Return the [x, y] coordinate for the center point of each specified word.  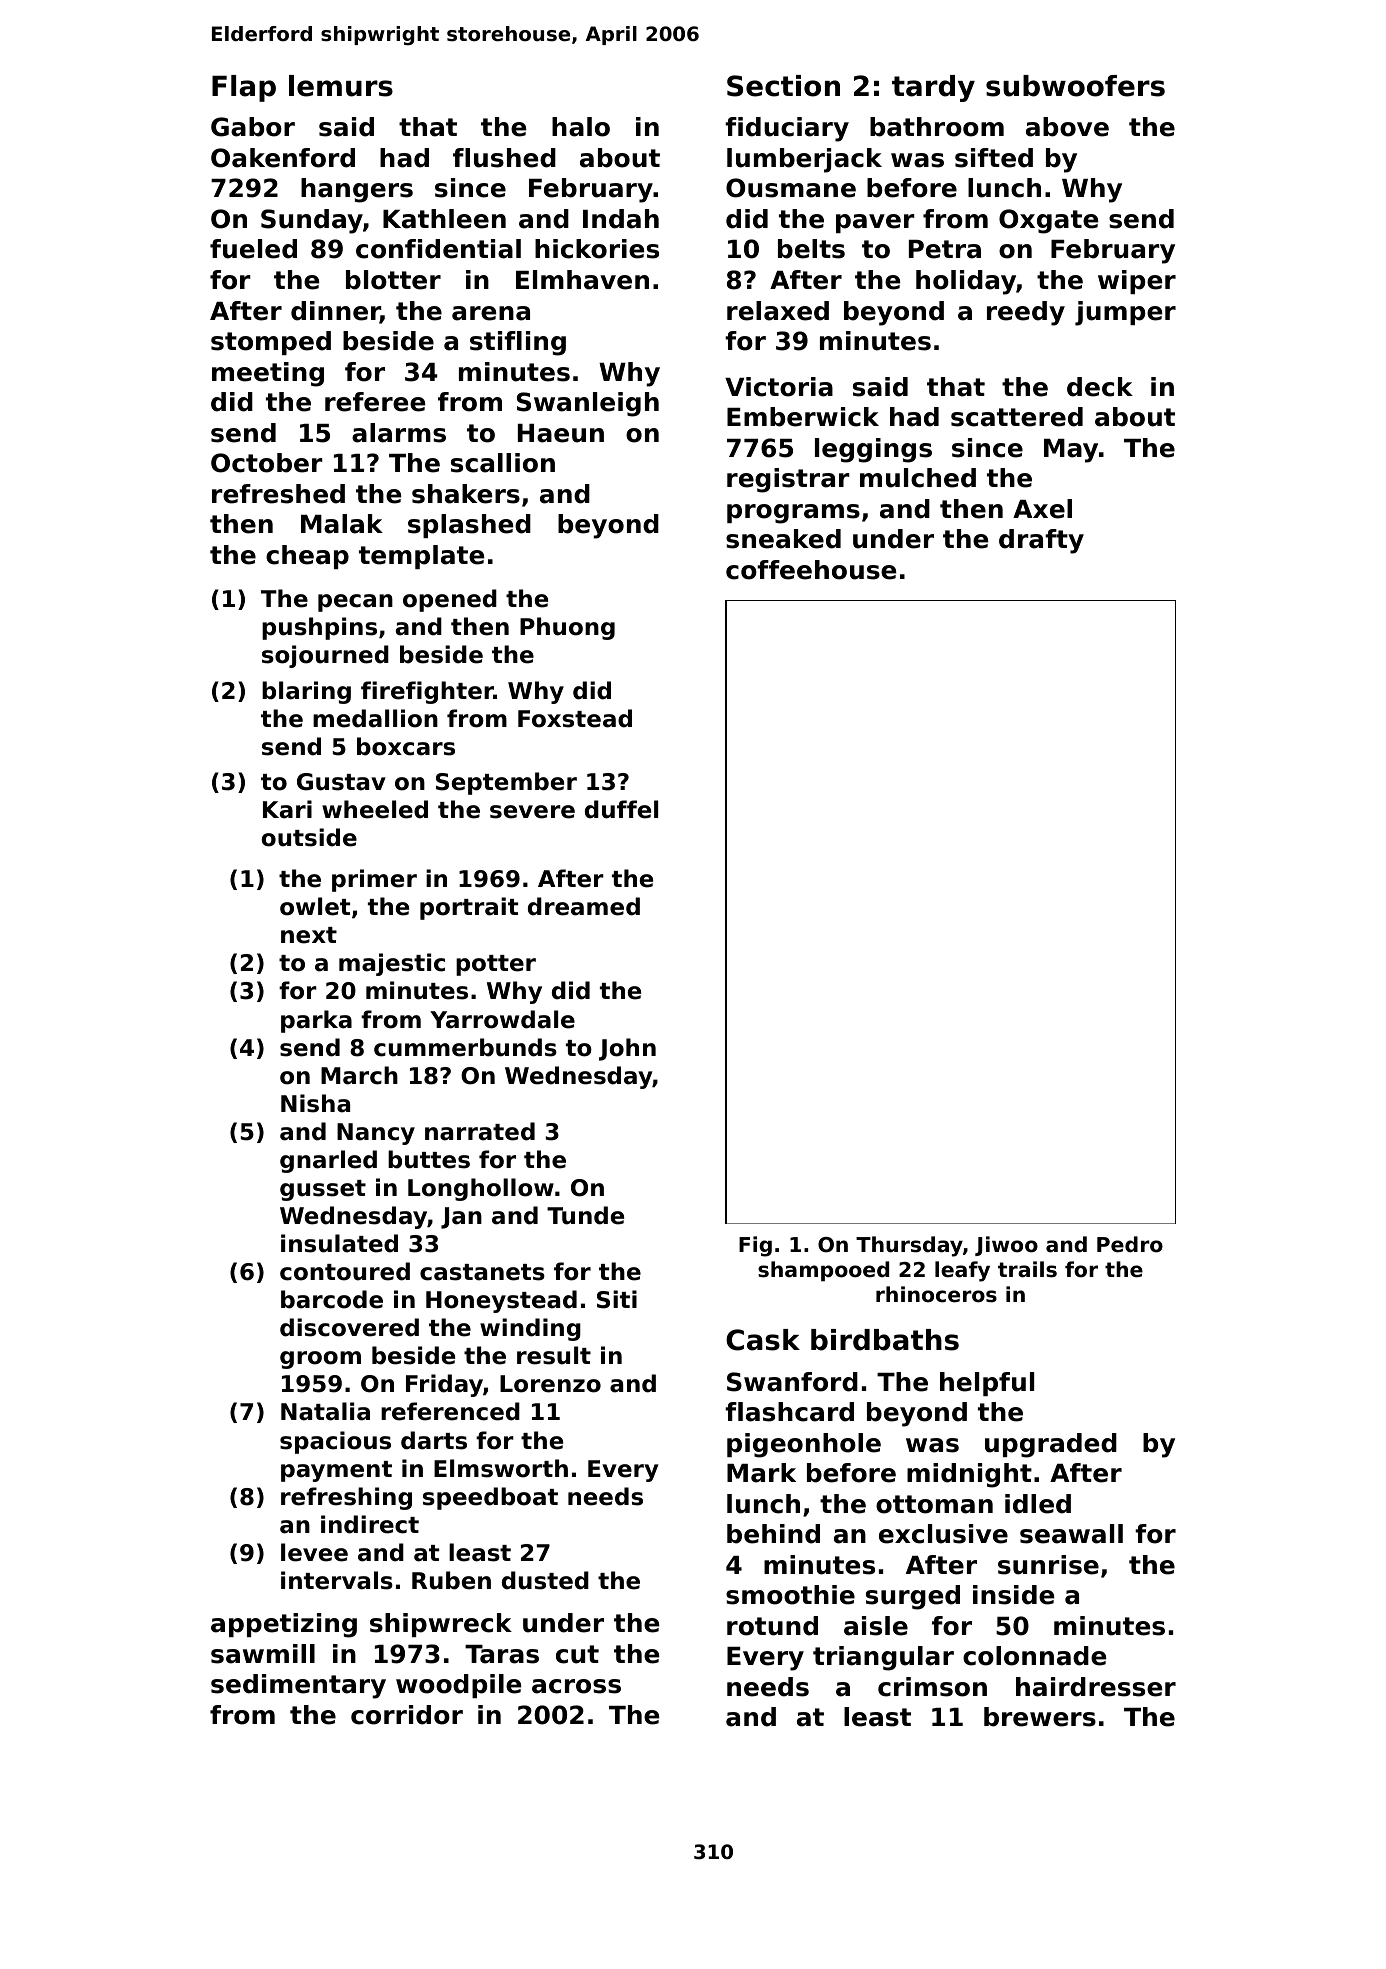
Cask [763, 1340]
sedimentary [298, 1686]
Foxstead [575, 718]
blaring [306, 692]
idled [1038, 1504]
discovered [349, 1327]
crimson [932, 1687]
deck [1100, 387]
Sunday [312, 221]
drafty [1041, 541]
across [576, 1686]
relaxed [778, 311]
